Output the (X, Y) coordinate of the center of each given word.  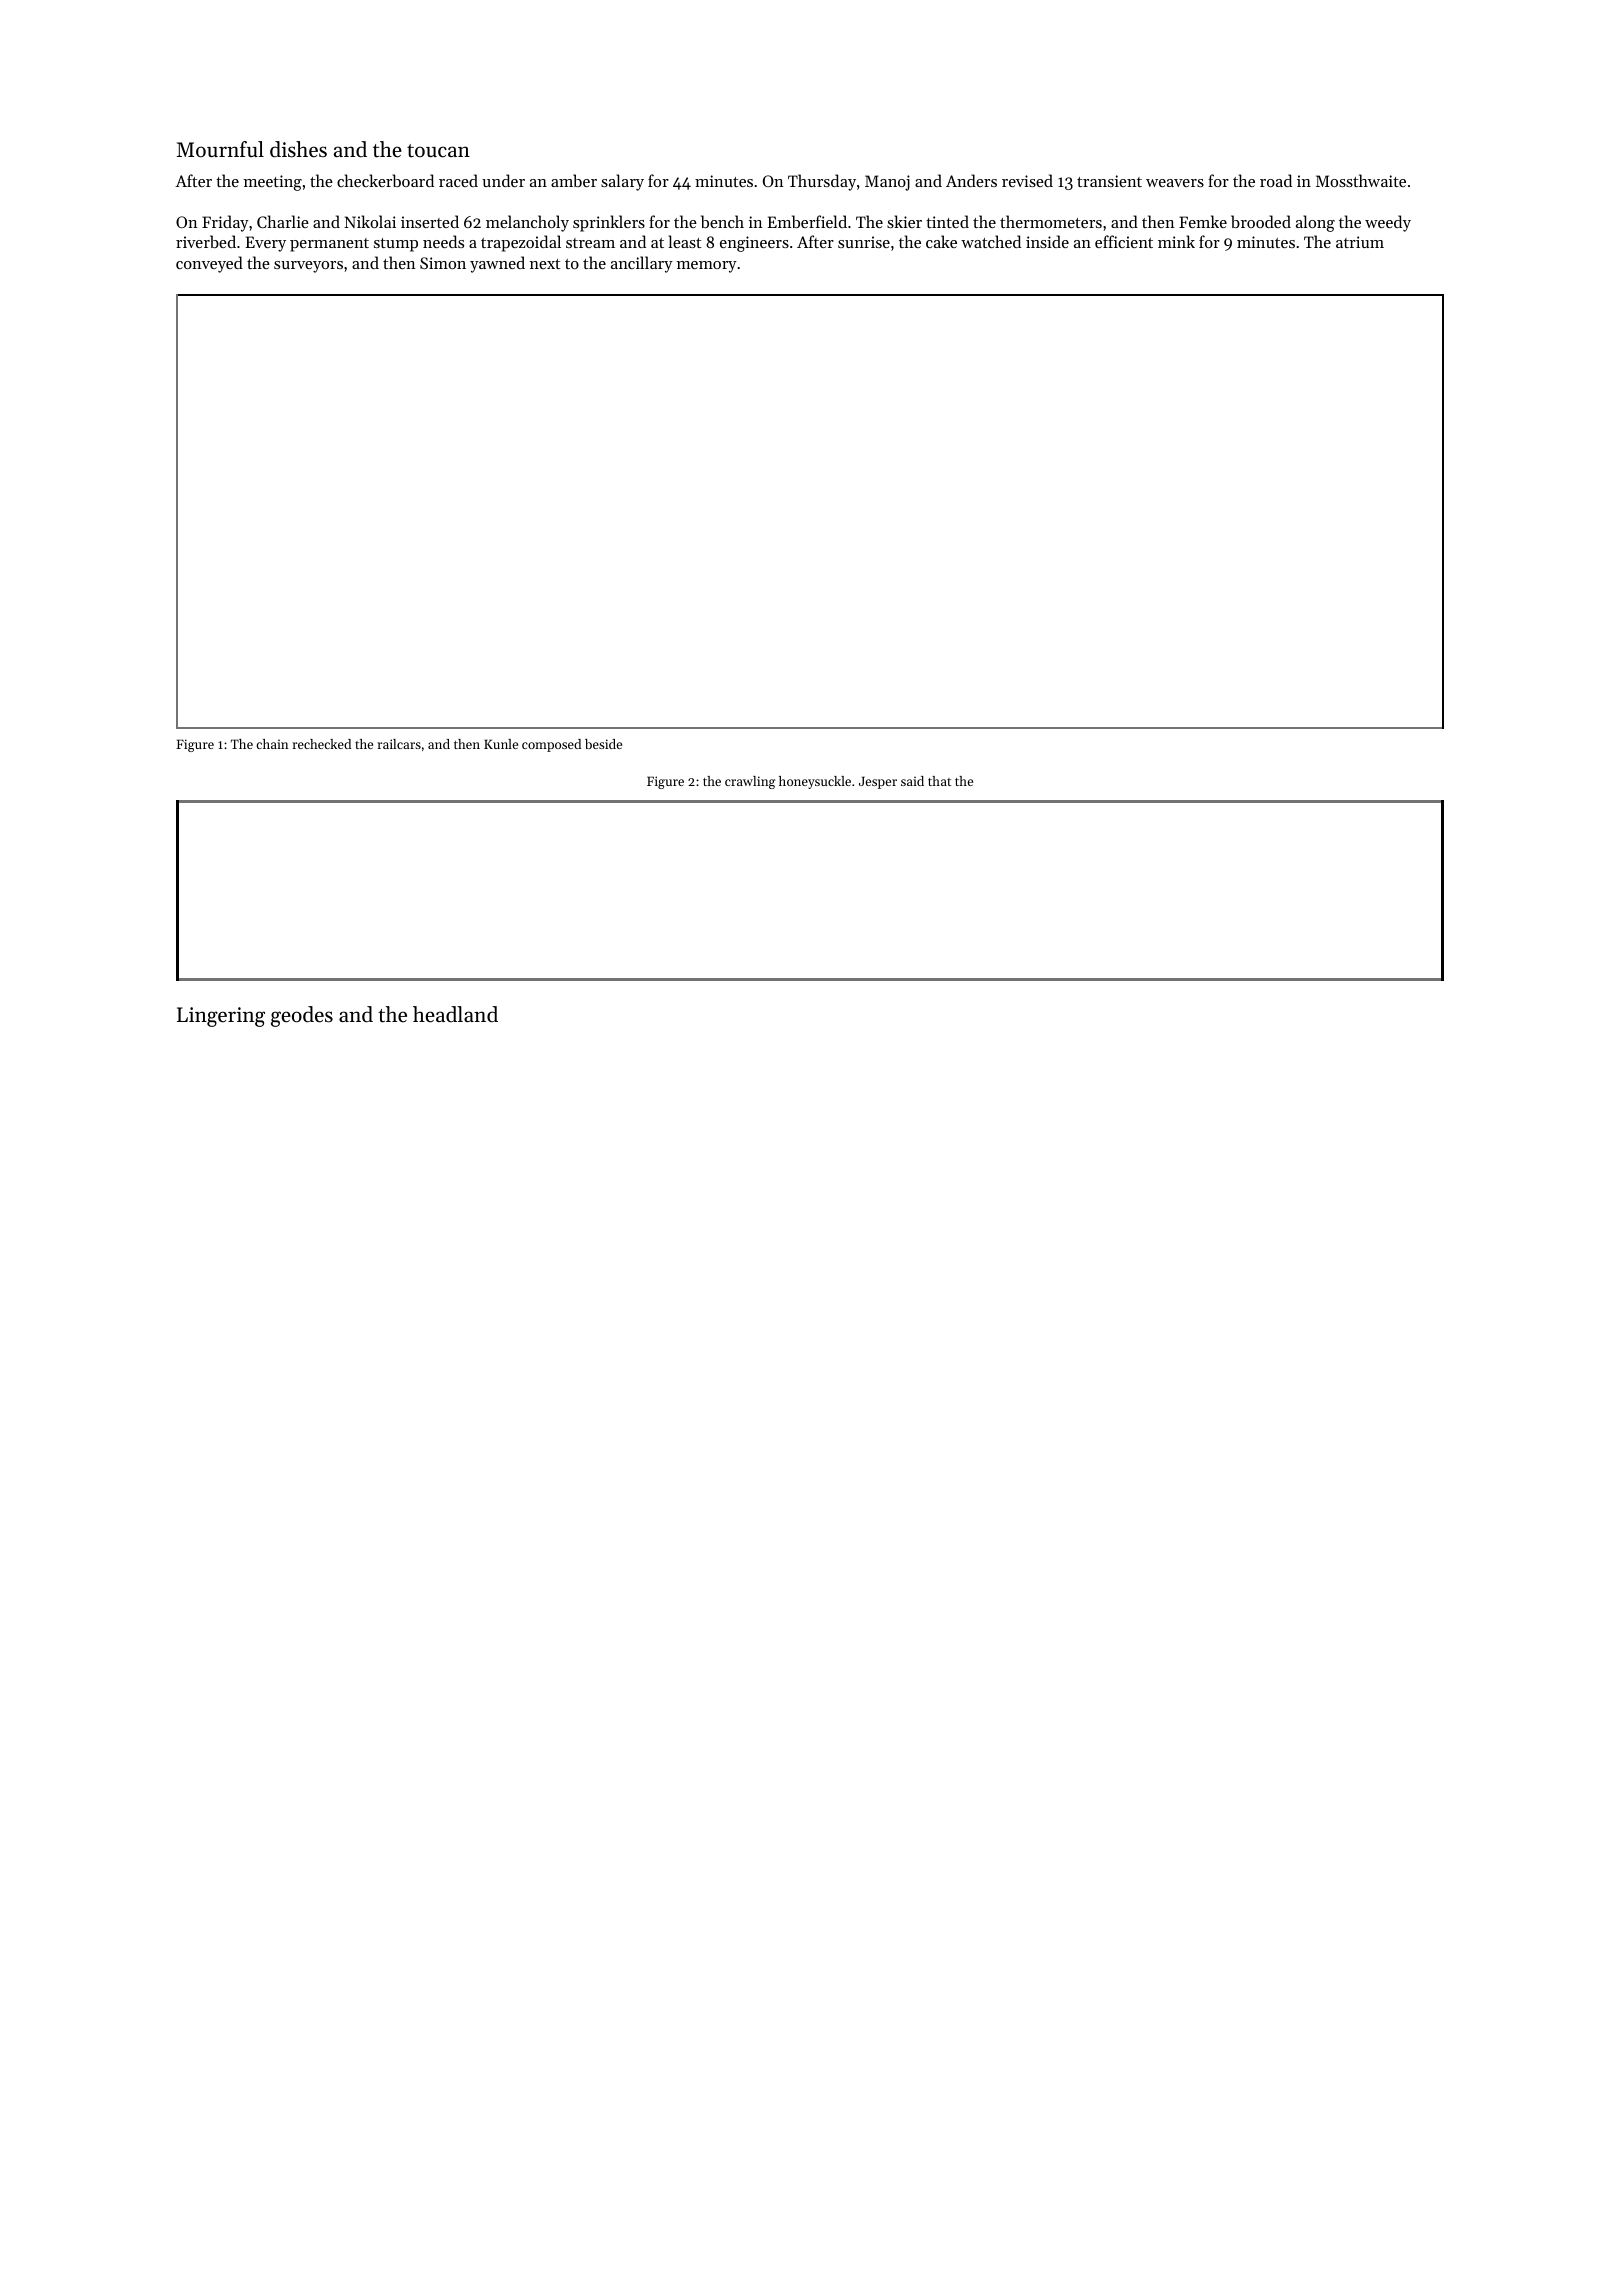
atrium (1360, 242)
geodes (302, 1016)
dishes (298, 149)
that (939, 781)
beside (603, 744)
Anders (971, 180)
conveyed (209, 264)
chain (272, 744)
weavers (1175, 183)
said (912, 781)
